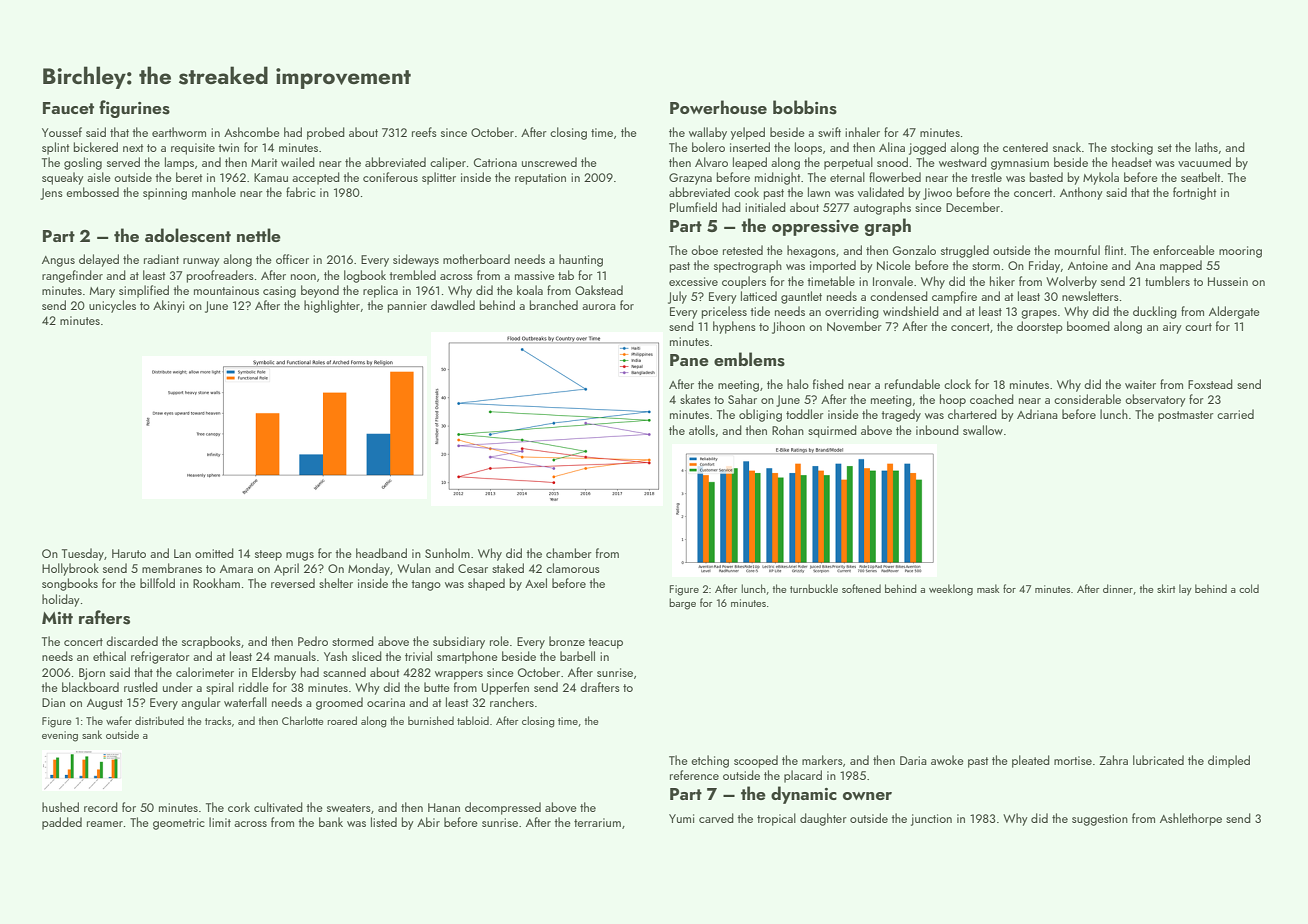 This screenshot has height=924, width=1308. I want to click on newsletters, so click(1090, 296).
